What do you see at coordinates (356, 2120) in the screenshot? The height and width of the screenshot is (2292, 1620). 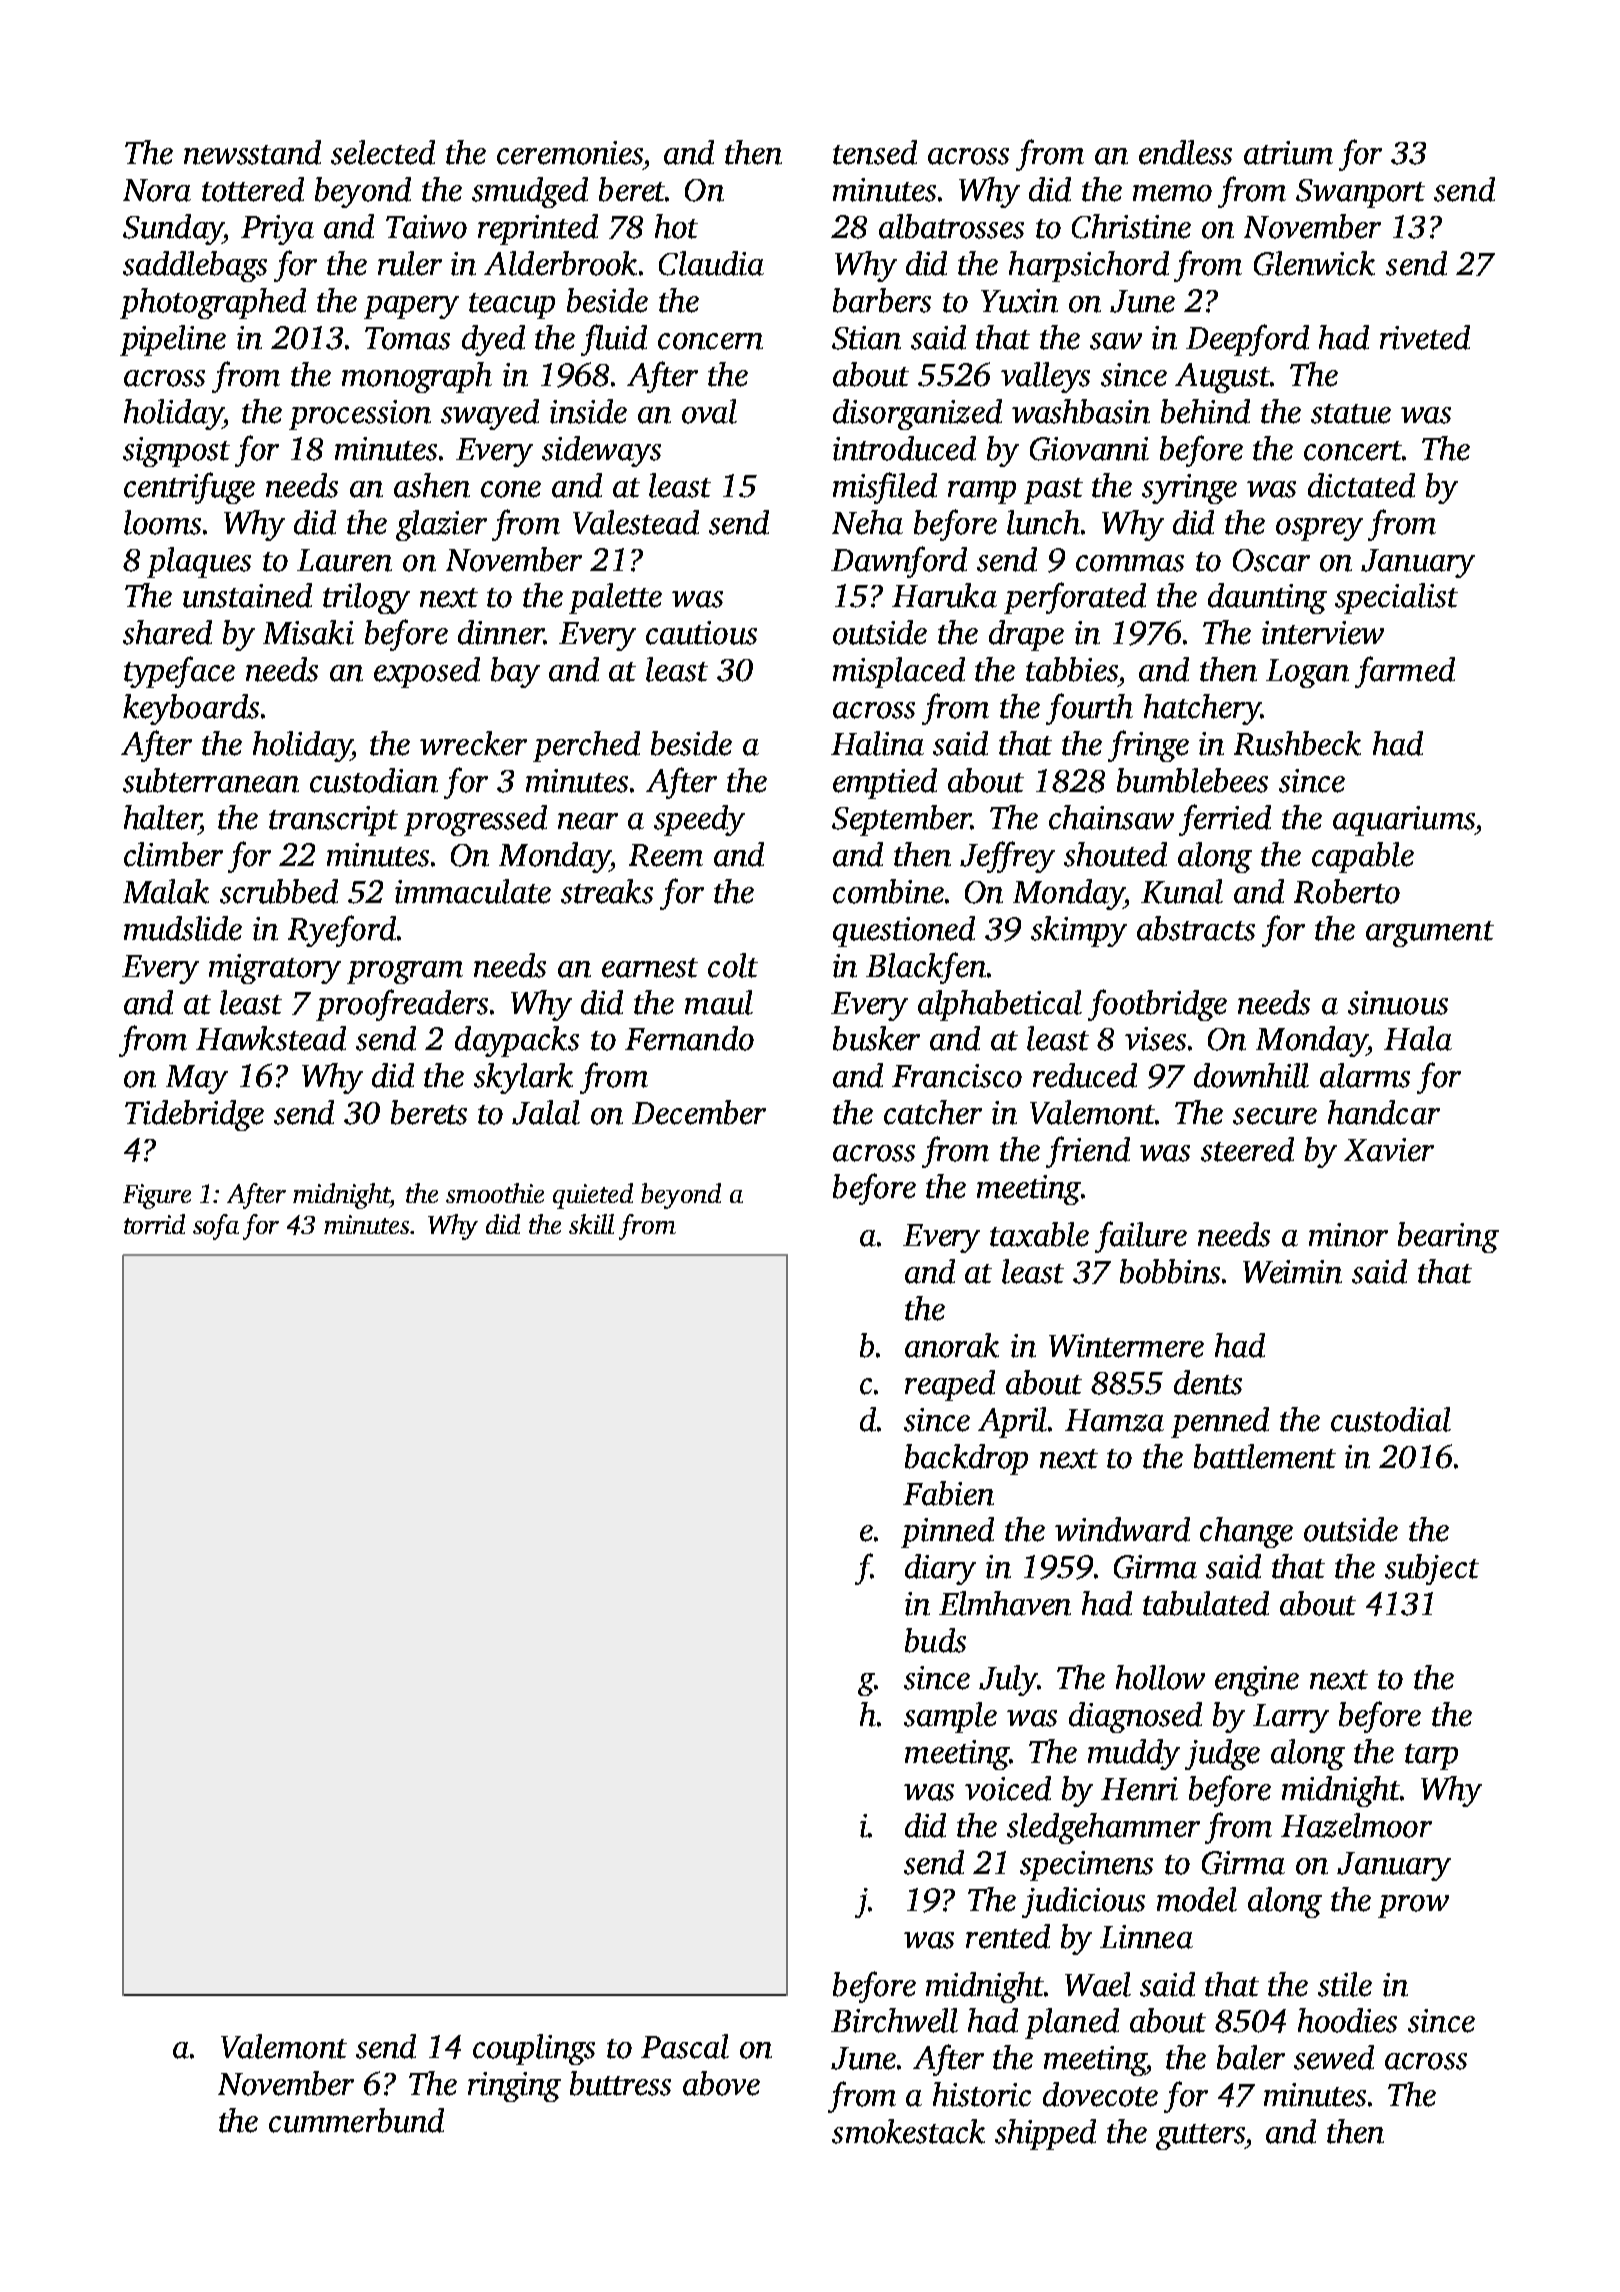 I see `cummerbund` at bounding box center [356, 2120].
